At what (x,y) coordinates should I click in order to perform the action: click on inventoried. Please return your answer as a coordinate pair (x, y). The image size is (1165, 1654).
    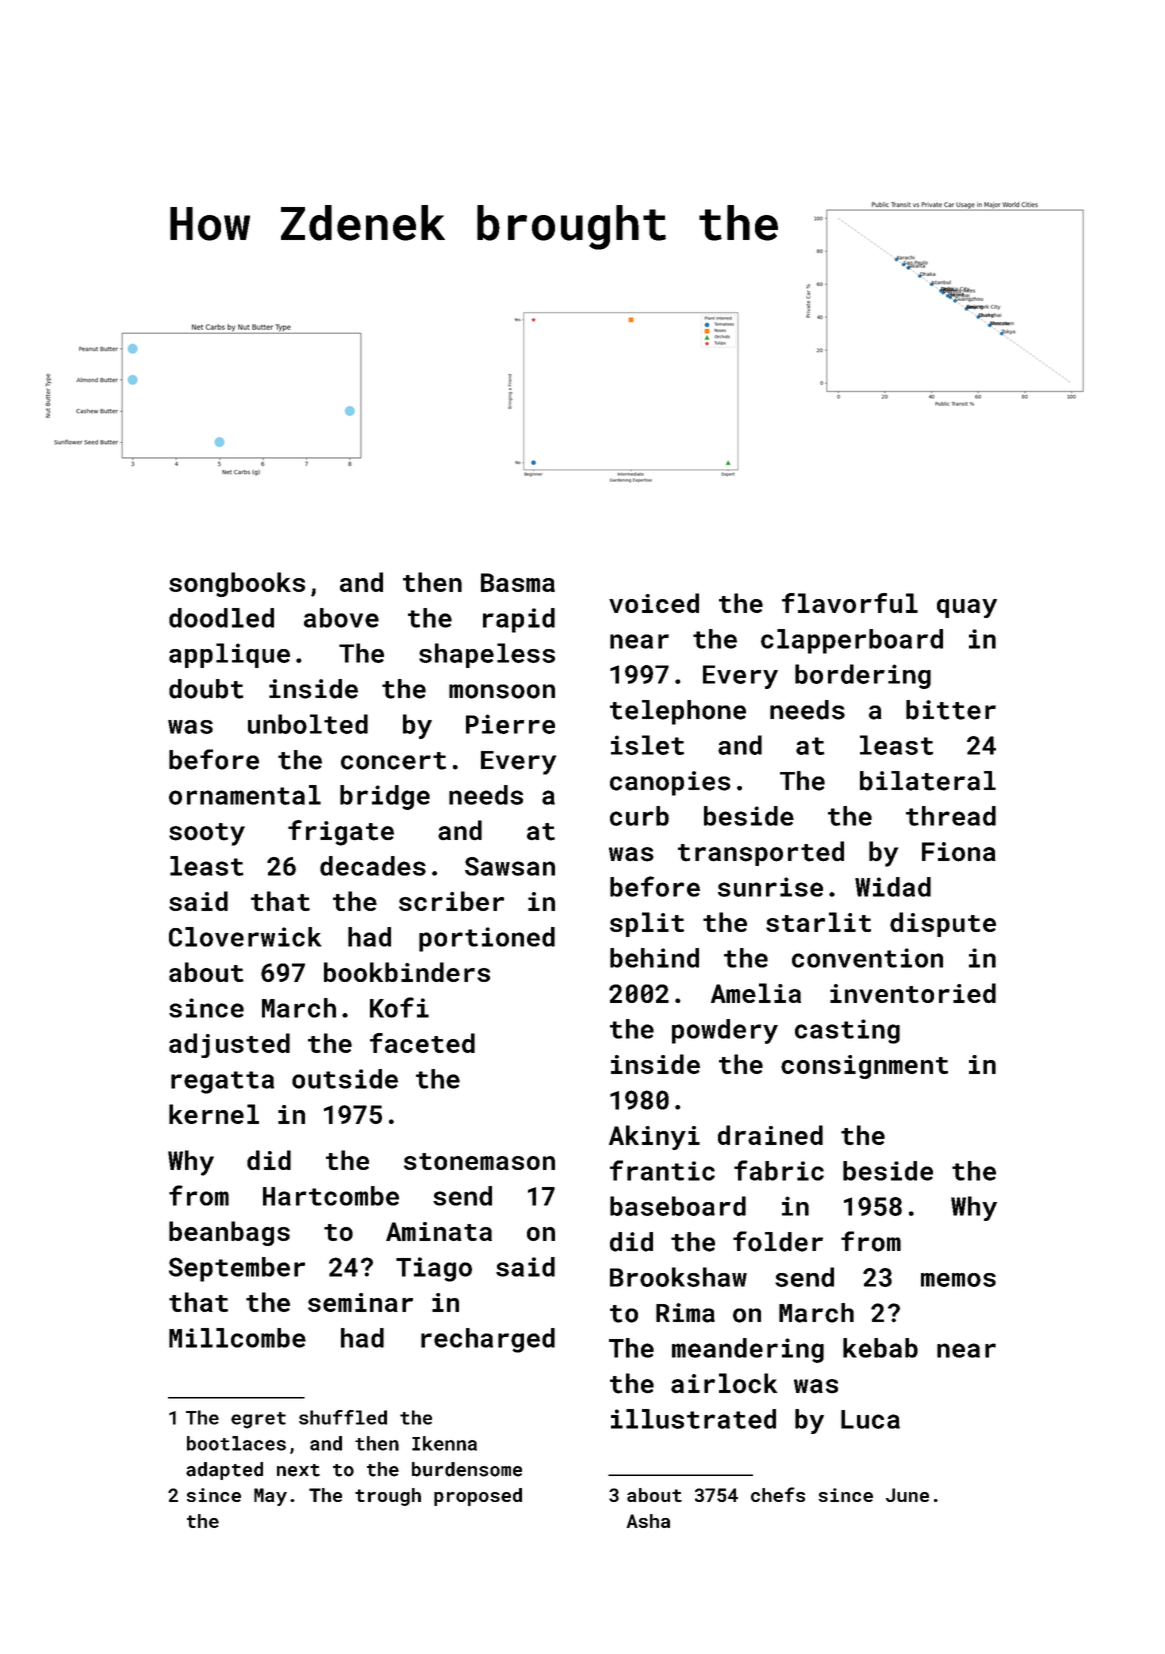
    Looking at the image, I should click on (913, 993).
